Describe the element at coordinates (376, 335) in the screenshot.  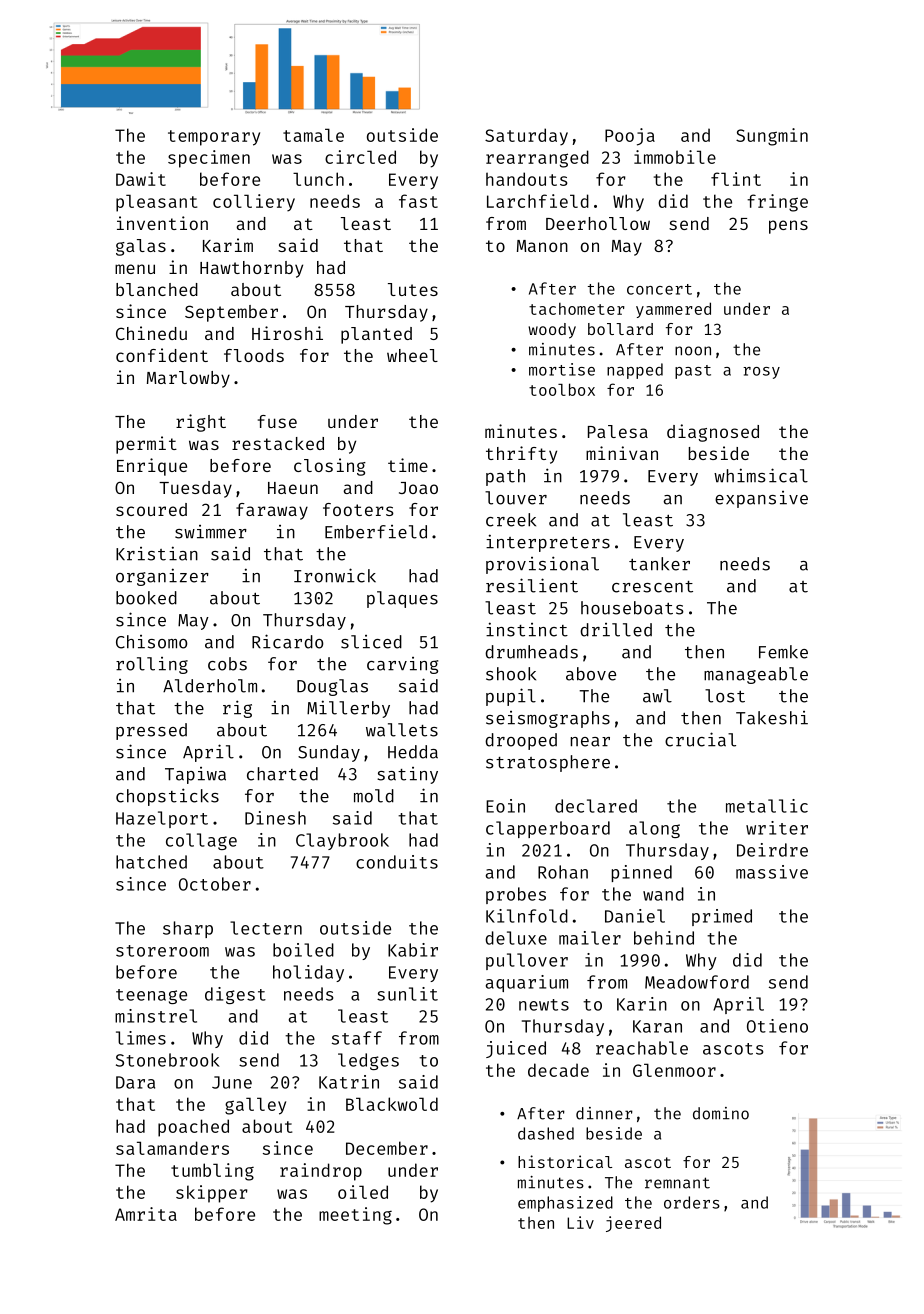
I see `planted` at that location.
